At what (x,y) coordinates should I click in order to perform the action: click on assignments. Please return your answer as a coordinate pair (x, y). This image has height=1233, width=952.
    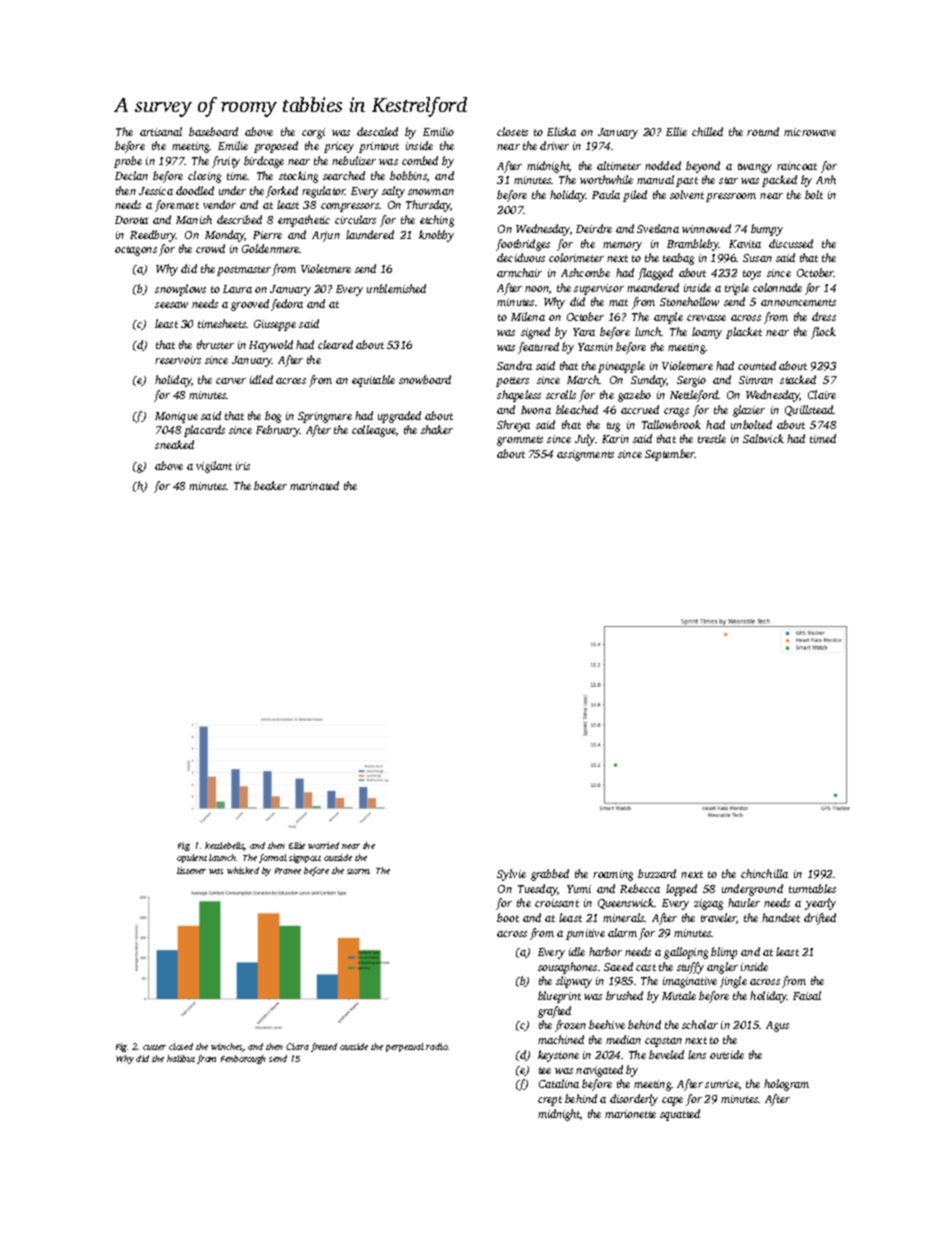
    Looking at the image, I should click on (585, 455).
